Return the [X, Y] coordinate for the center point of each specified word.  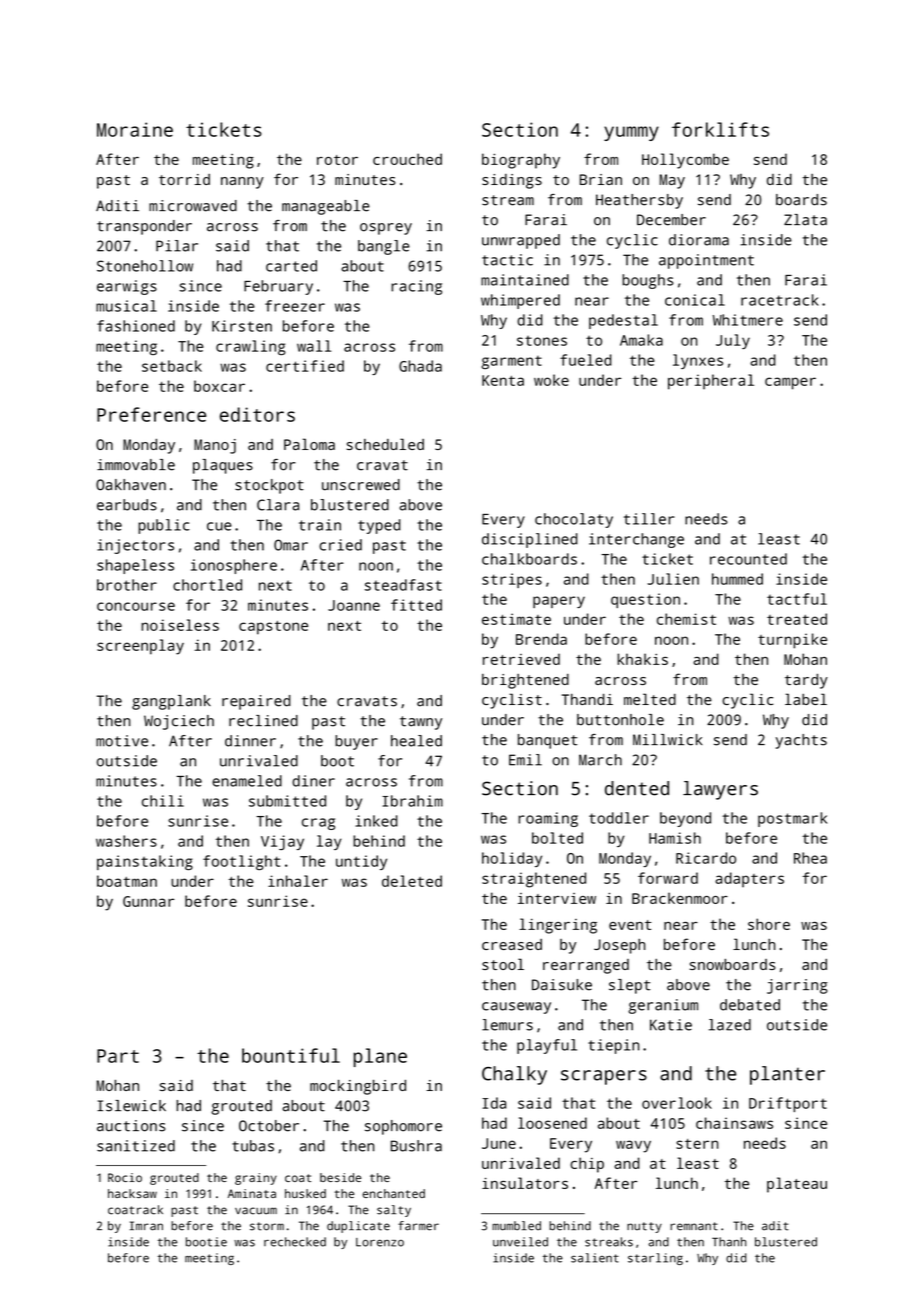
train [320, 525]
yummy [631, 133]
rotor [337, 160]
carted [291, 266]
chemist [686, 619]
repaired [256, 702]
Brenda [541, 639]
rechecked [295, 1242]
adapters [749, 879]
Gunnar [148, 901]
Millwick [668, 740]
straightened [534, 880]
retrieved [521, 659]
